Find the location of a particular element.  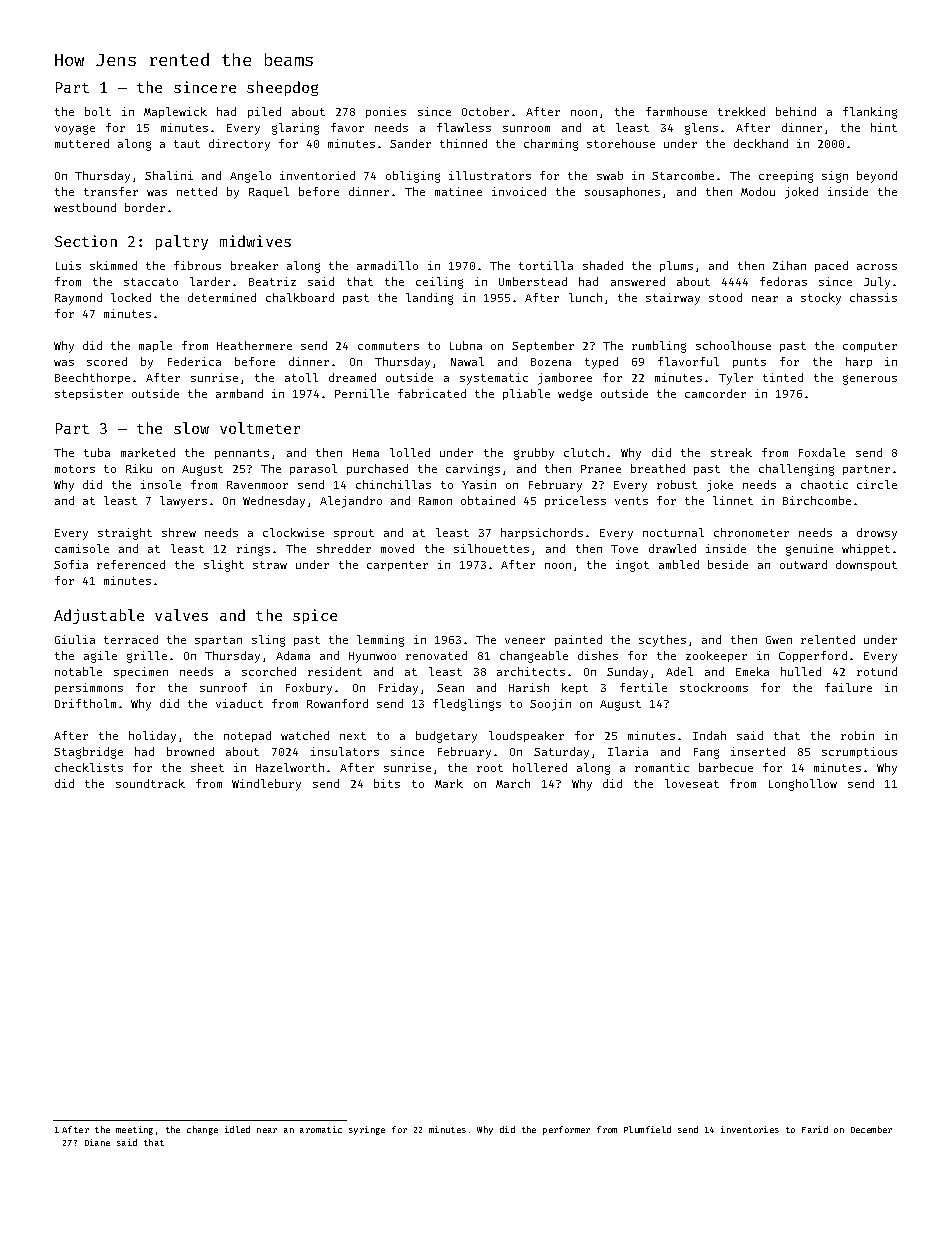

taut is located at coordinates (187, 144).
